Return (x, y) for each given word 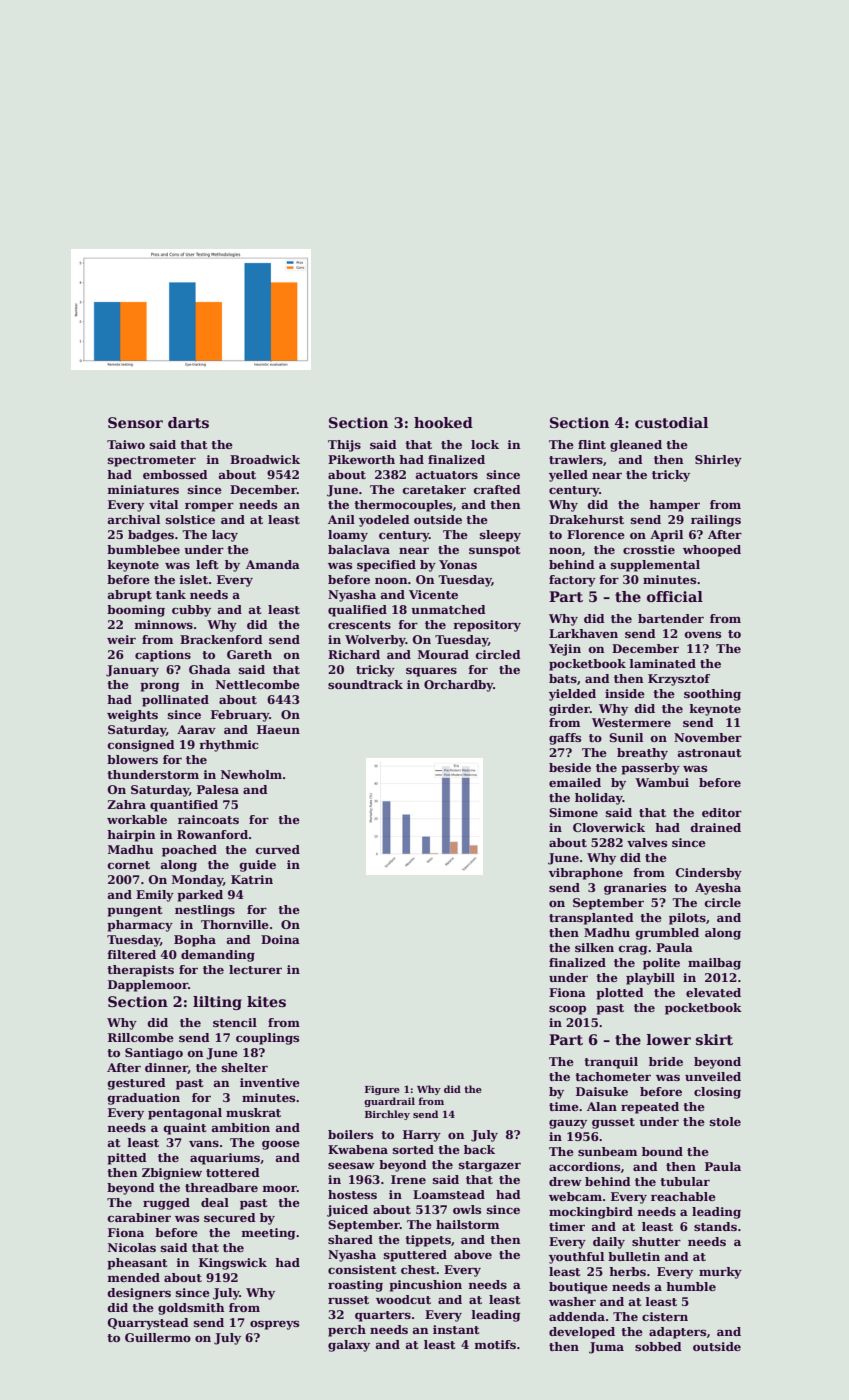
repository (487, 626)
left (207, 564)
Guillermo (158, 1337)
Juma (606, 1348)
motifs (495, 1344)
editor (722, 812)
